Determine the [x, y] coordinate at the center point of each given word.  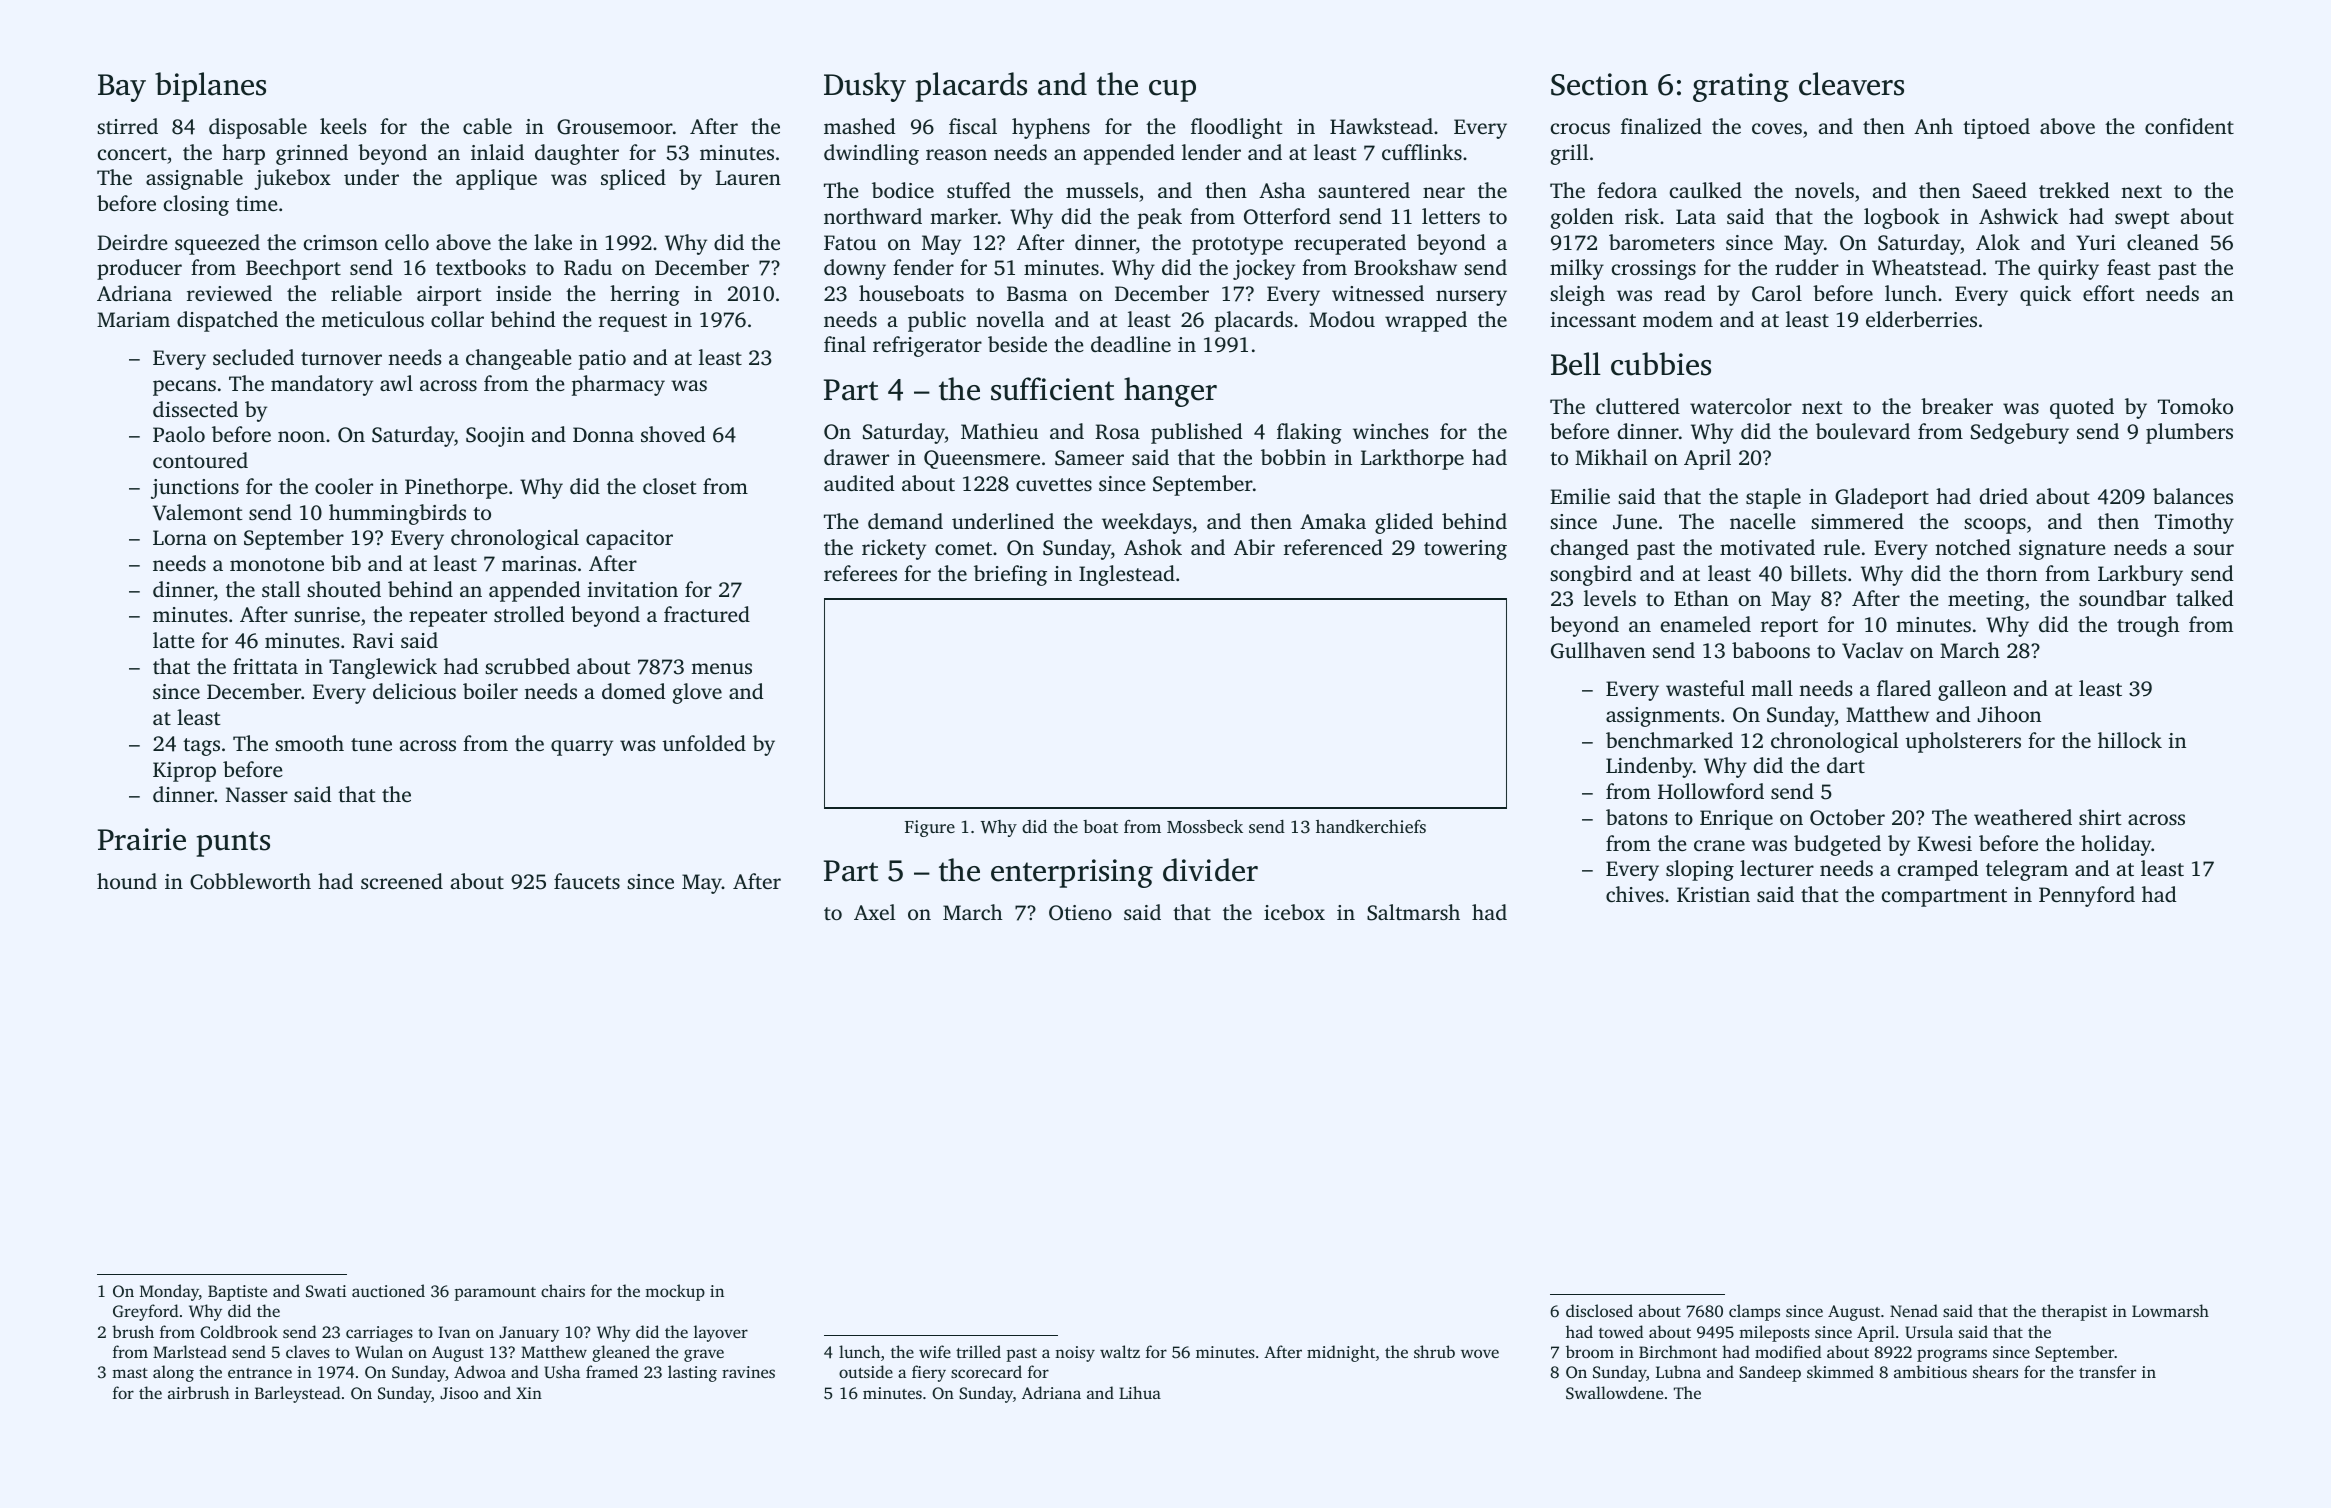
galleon [1972, 690]
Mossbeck [1205, 826]
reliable [366, 293]
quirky [2068, 269]
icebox [1294, 912]
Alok [1998, 242]
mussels [1102, 190]
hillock [2130, 740]
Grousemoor [615, 127]
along [173, 1373]
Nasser [257, 794]
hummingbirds [397, 514]
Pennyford [2087, 896]
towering [1465, 550]
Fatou [850, 242]
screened [402, 881]
